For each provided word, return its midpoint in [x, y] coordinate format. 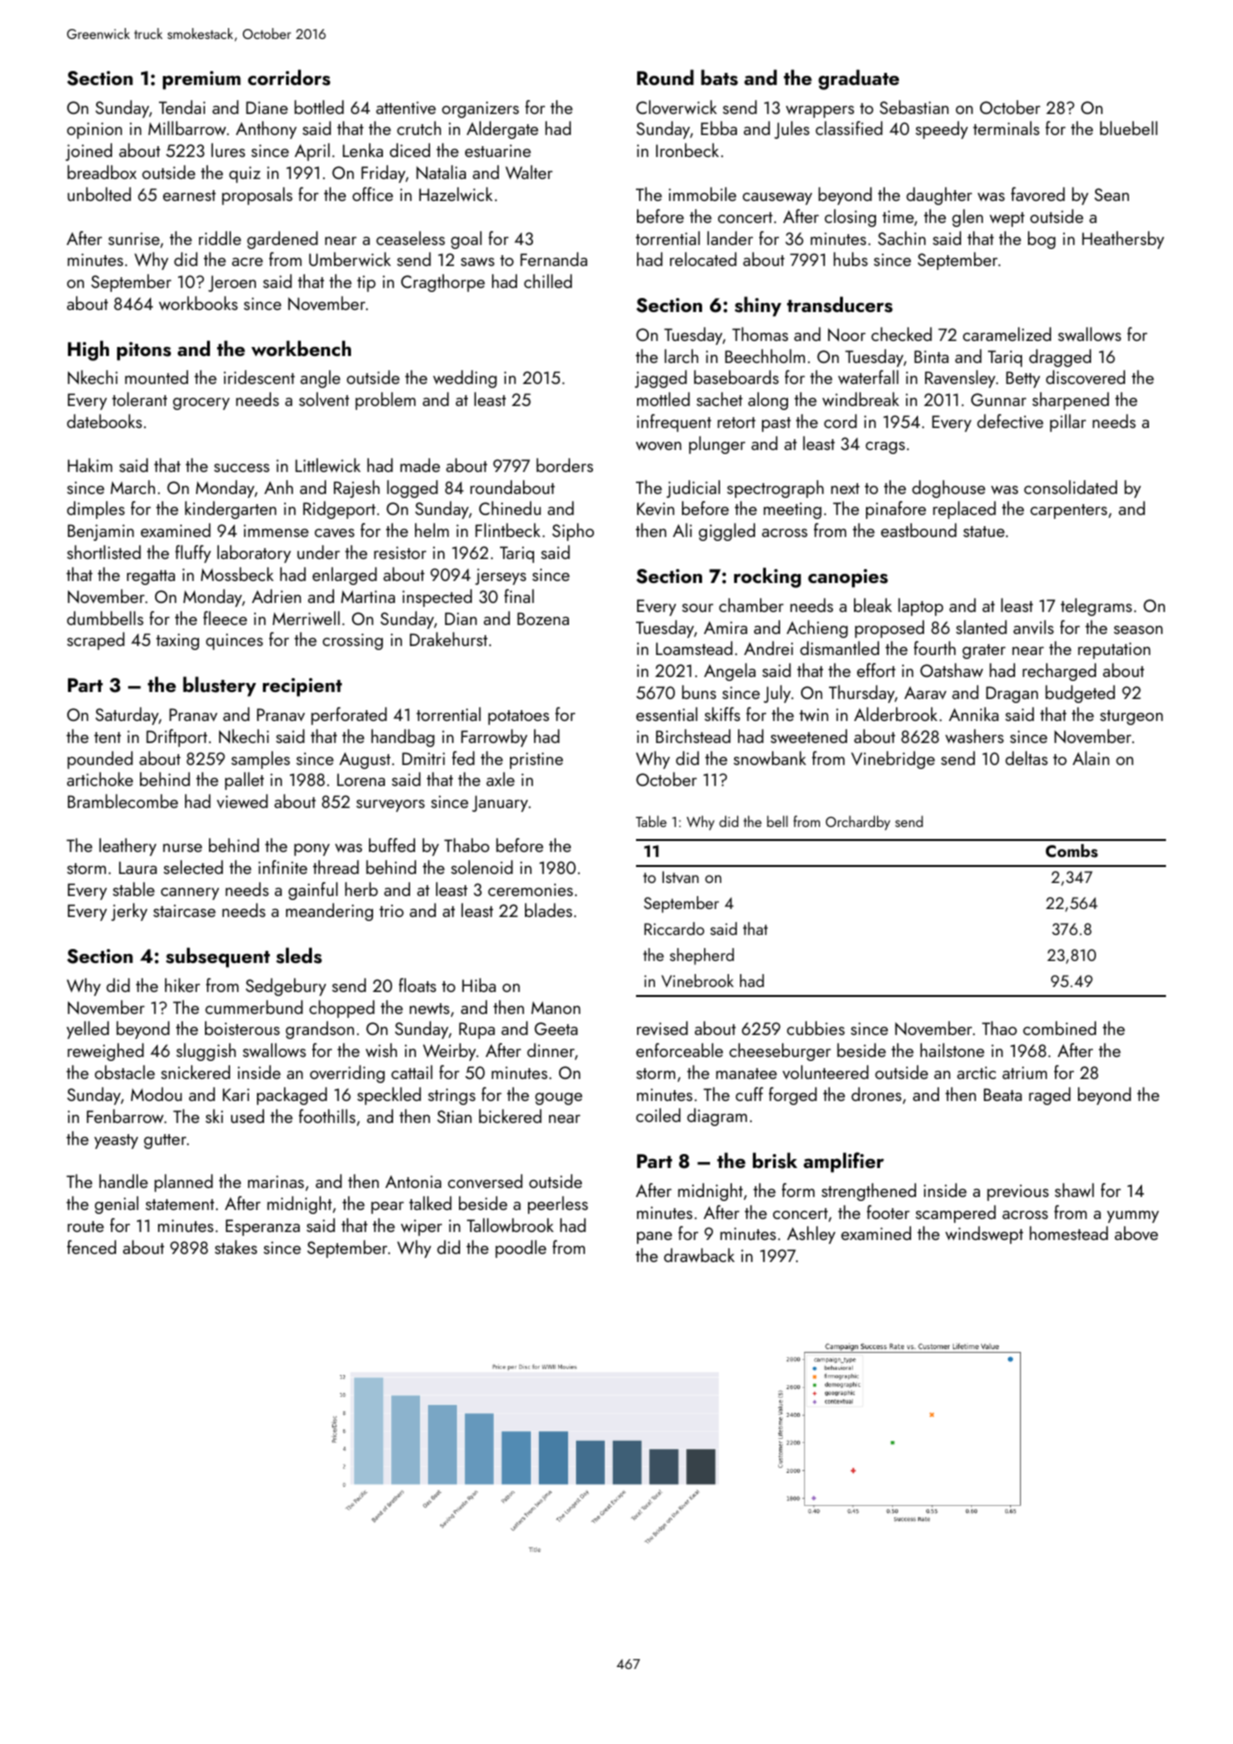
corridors [289, 77]
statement [180, 1204]
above [1136, 1233]
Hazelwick [456, 194]
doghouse [948, 489]
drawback [699, 1255]
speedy [942, 130]
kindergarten [230, 510]
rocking [767, 577]
